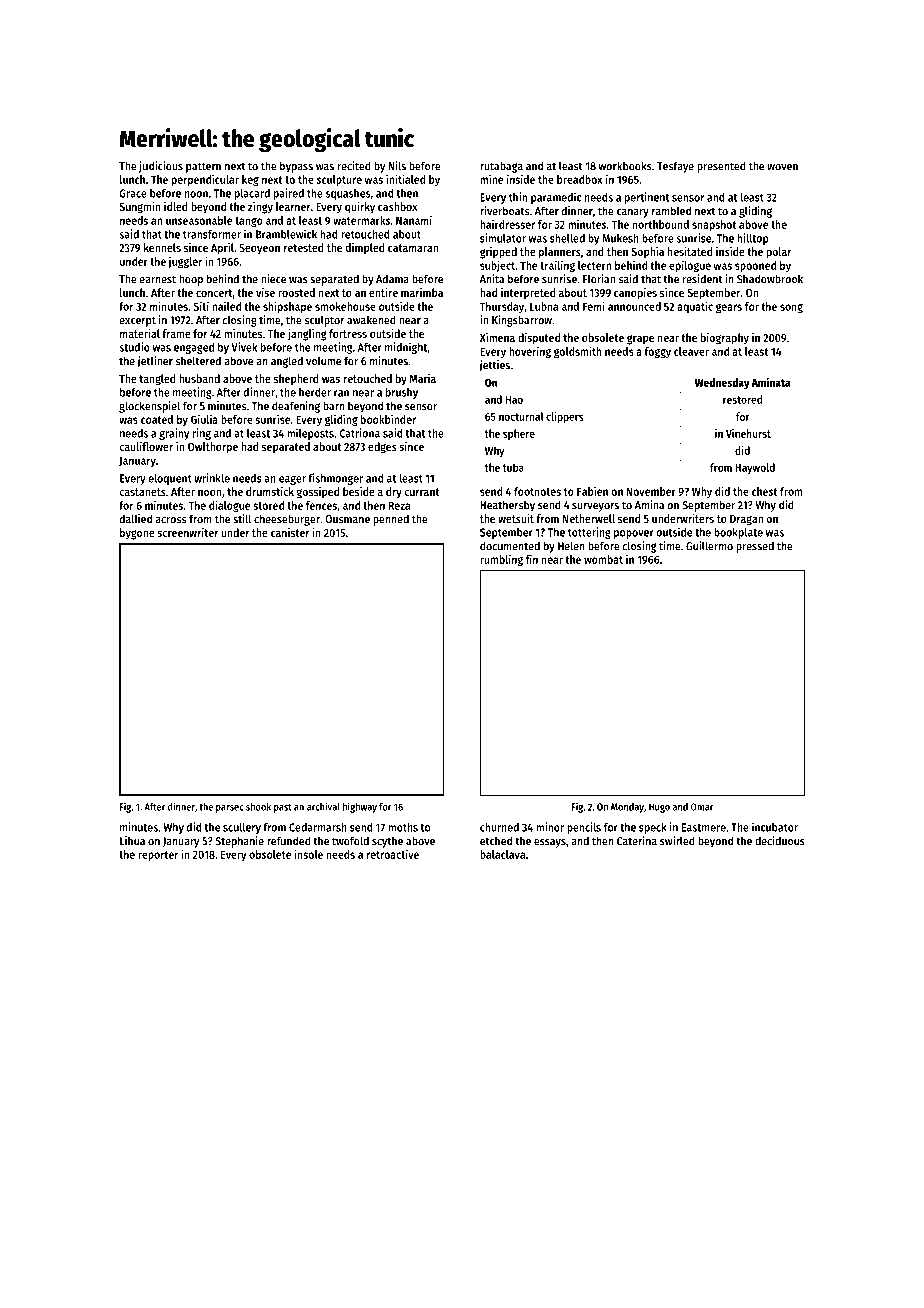  I want to click on Hugo, so click(659, 808).
